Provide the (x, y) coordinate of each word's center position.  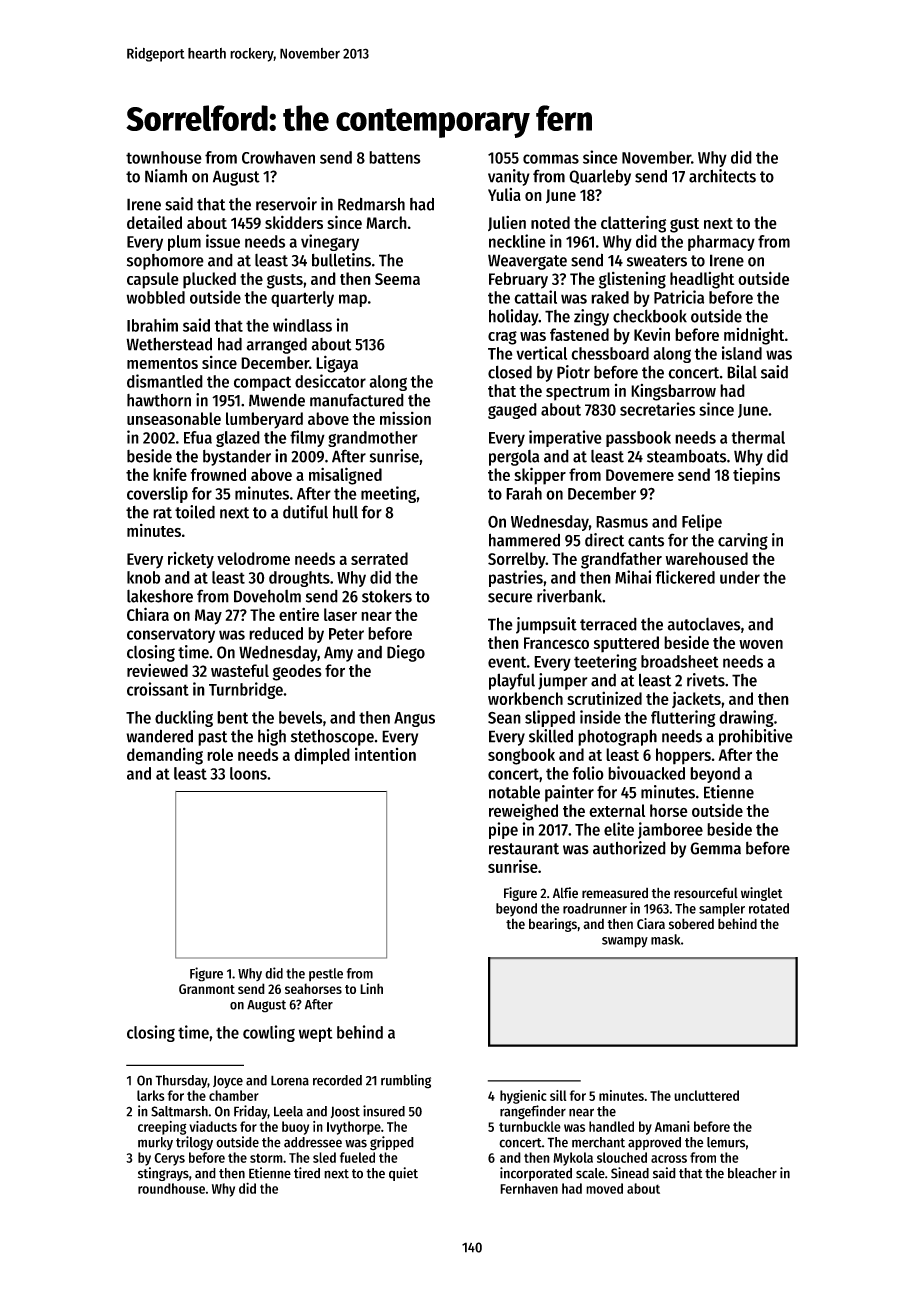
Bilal (742, 372)
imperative (565, 438)
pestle (326, 975)
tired (307, 1173)
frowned (218, 474)
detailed (154, 222)
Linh (371, 988)
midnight (754, 336)
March (386, 222)
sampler (722, 910)
